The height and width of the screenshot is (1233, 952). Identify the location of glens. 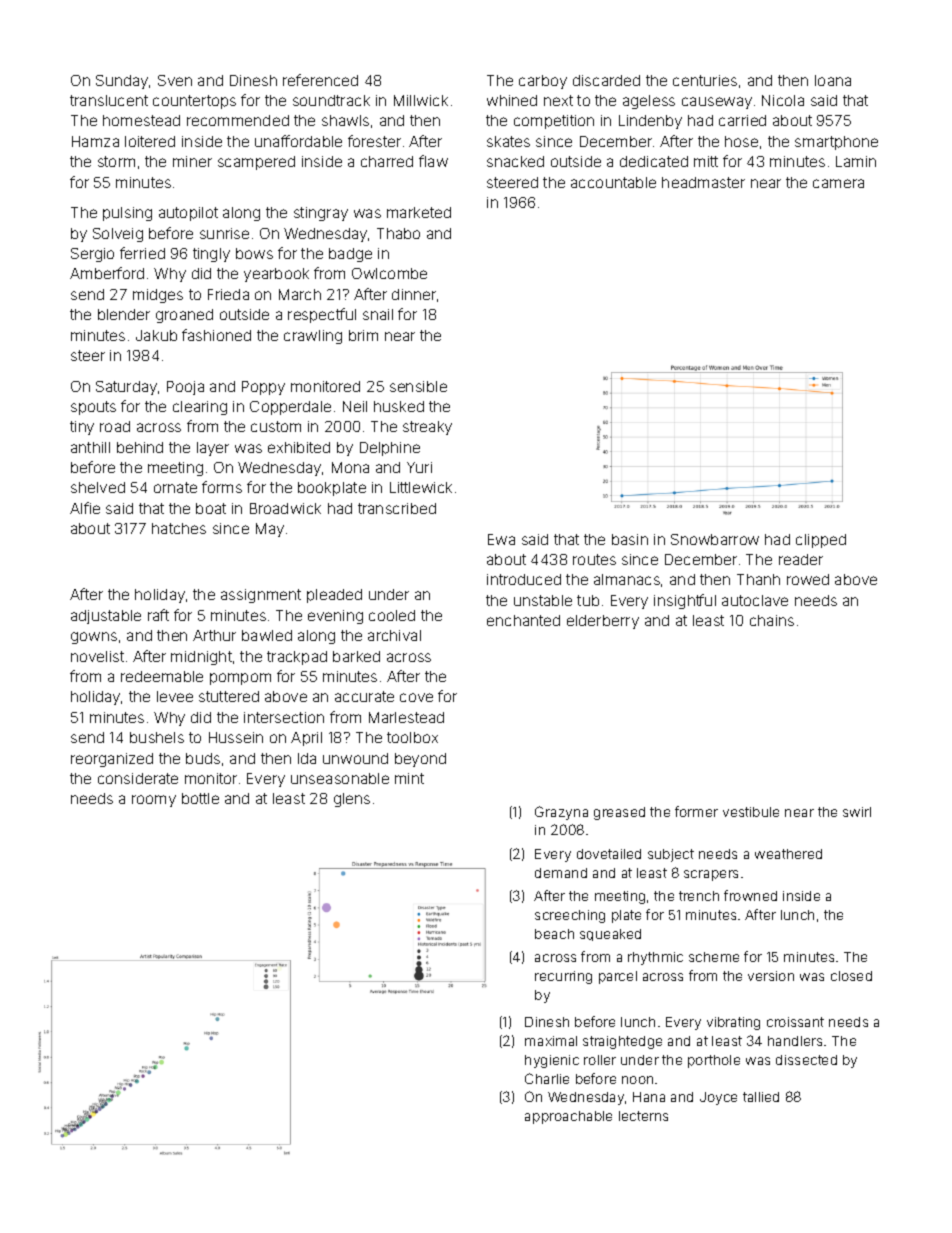
(352, 800).
